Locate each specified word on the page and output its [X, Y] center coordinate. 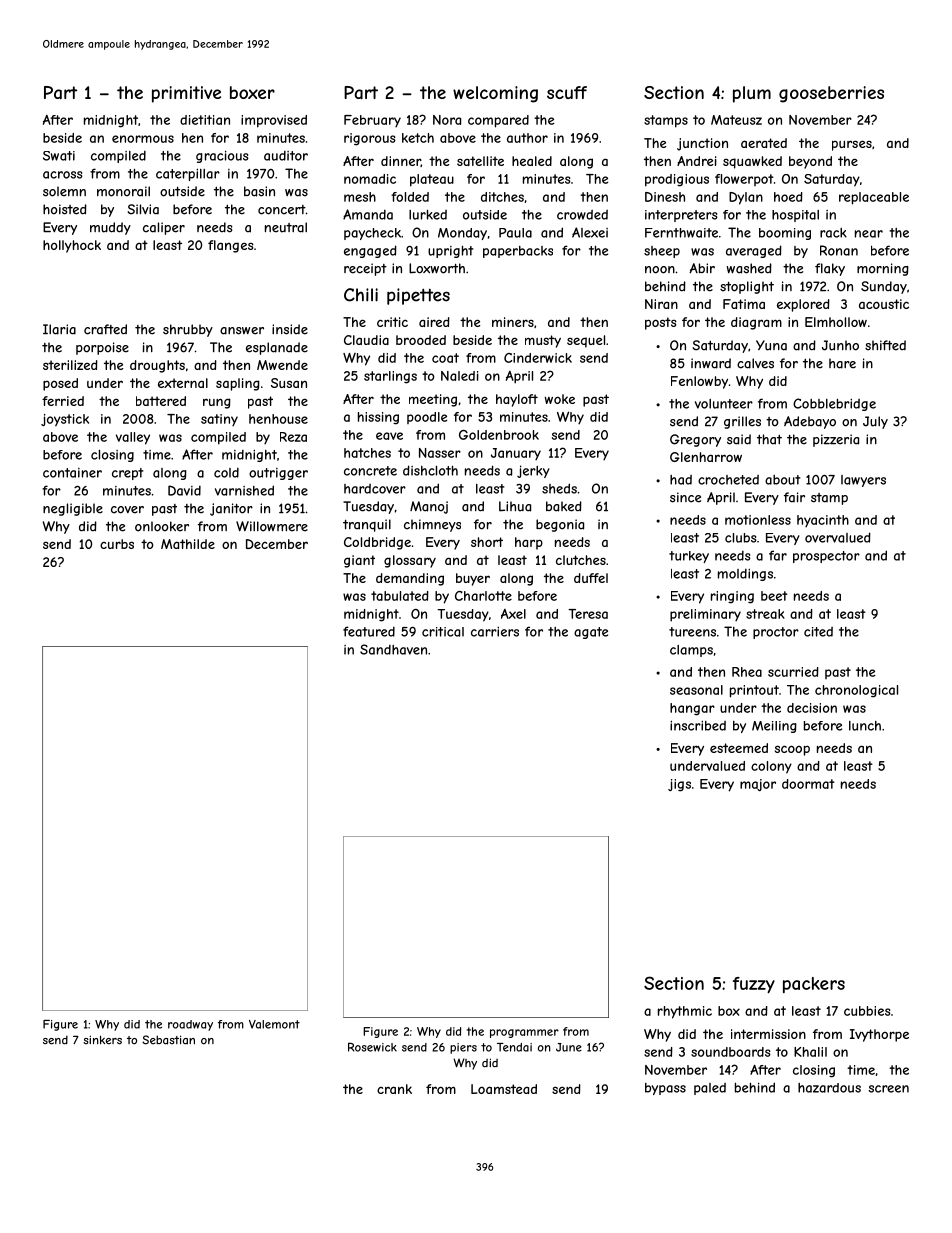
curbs [117, 544]
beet [774, 596]
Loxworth [437, 268]
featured [369, 631]
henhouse [278, 419]
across [63, 175]
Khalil [810, 1052]
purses [852, 145]
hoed [788, 197]
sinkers [102, 1040]
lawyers [863, 481]
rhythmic [685, 1012]
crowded [582, 215]
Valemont [274, 1024]
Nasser [440, 453]
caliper [164, 228]
